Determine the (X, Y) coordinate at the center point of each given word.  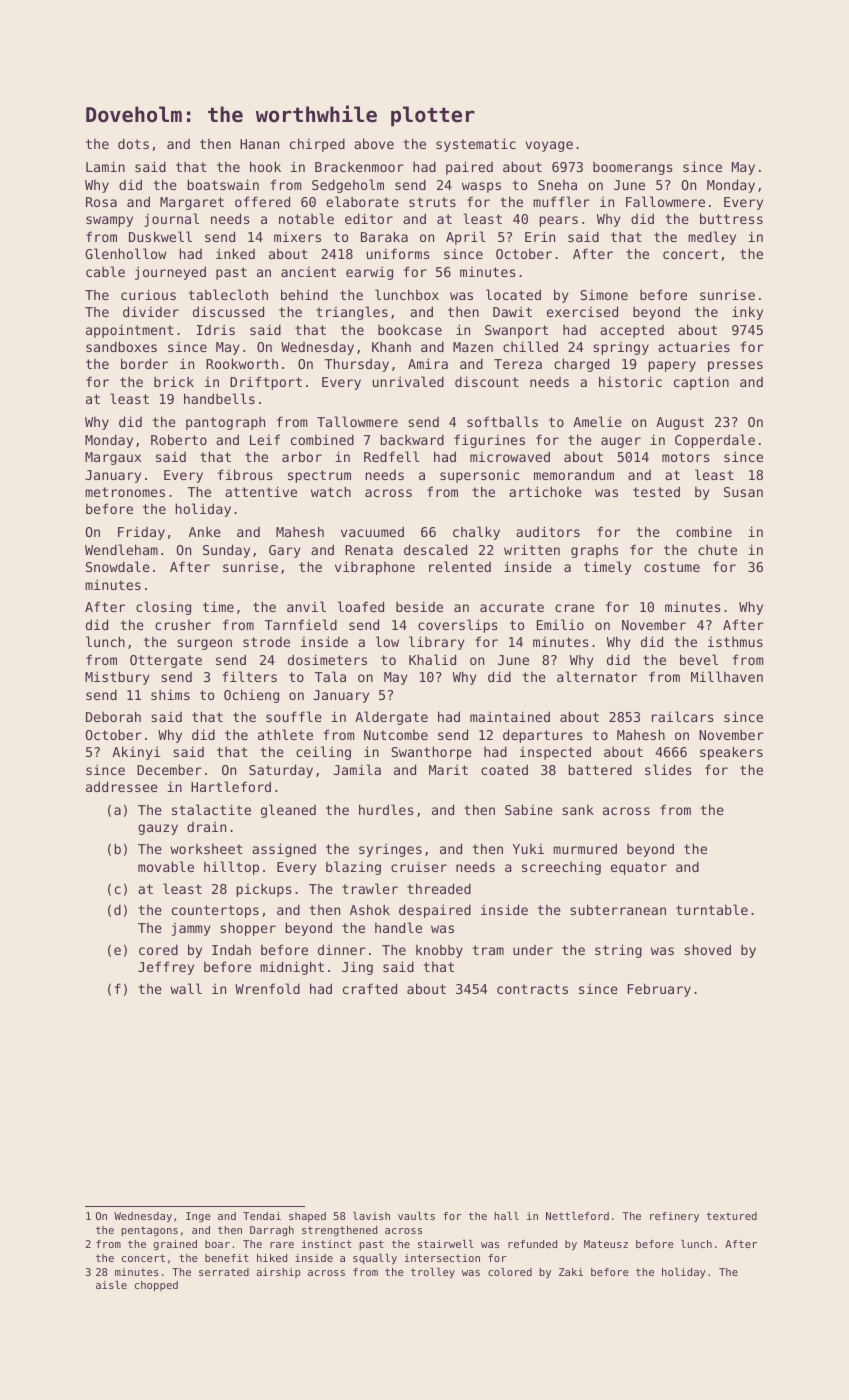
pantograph (225, 423)
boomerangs (632, 168)
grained (175, 1245)
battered (600, 769)
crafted (370, 988)
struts (432, 202)
